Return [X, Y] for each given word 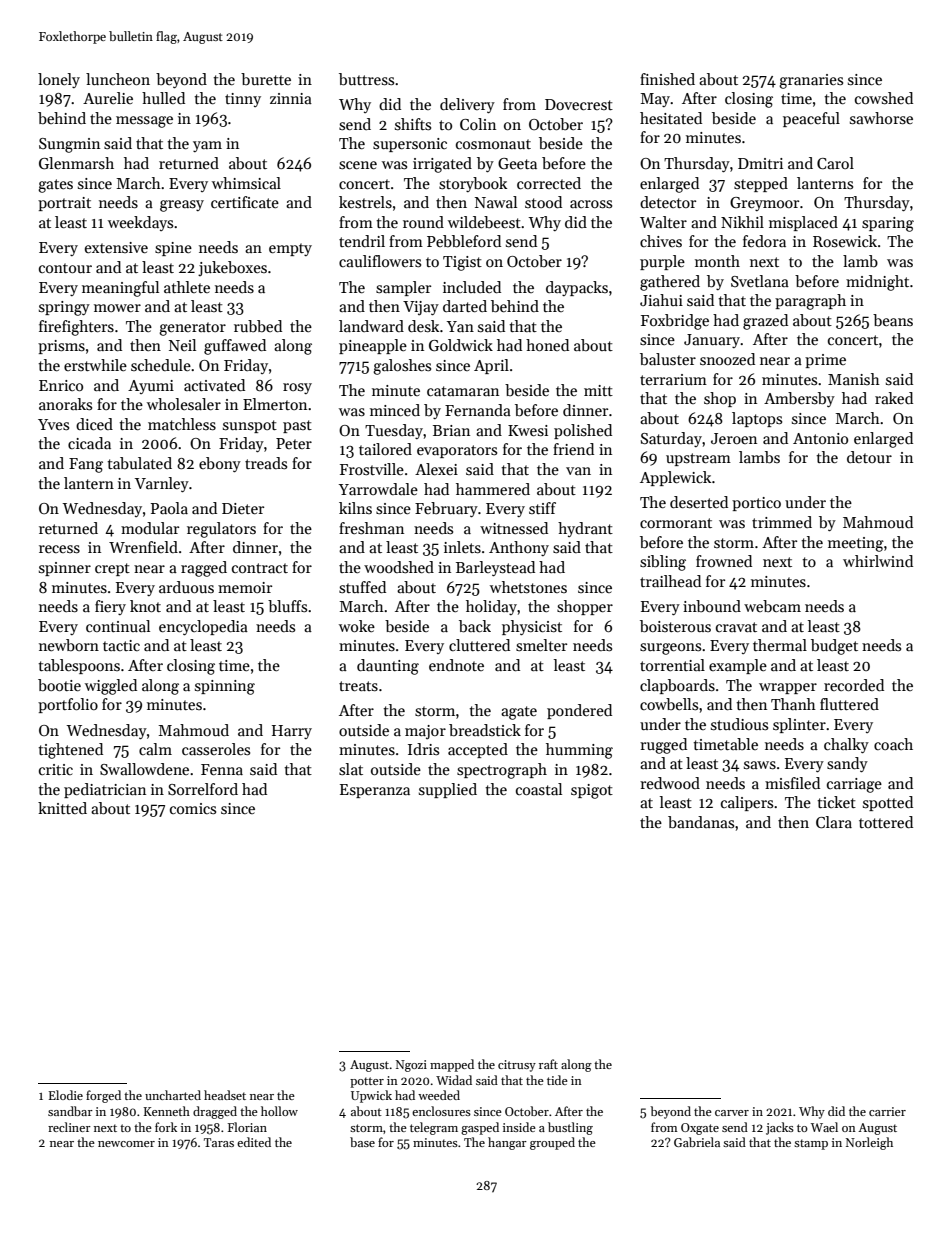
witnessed [514, 528]
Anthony [519, 548]
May [655, 100]
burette [266, 79]
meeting [856, 544]
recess [59, 549]
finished [667, 79]
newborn [69, 645]
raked [894, 398]
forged [103, 1096]
